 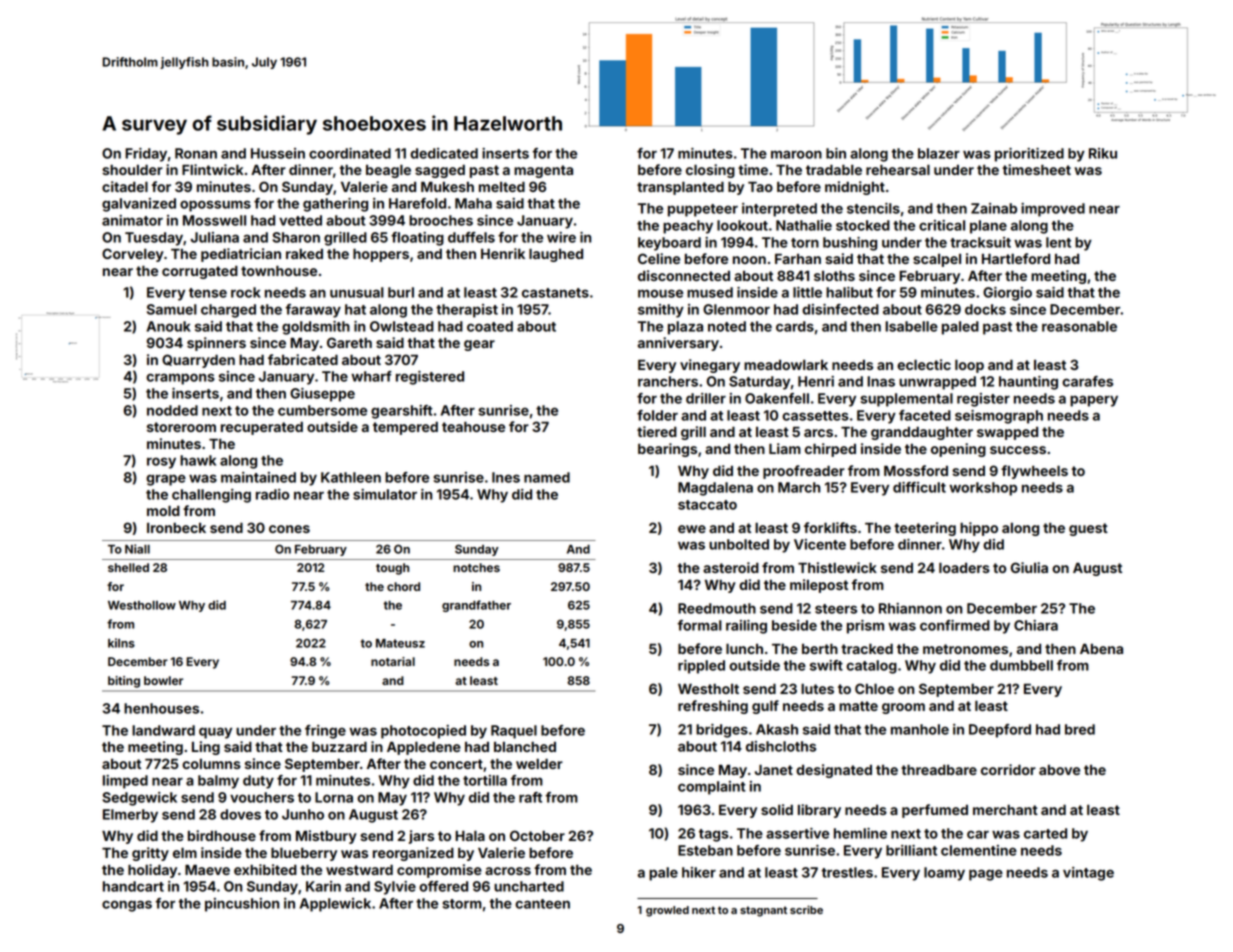 What do you see at coordinates (335, 905) in the image?
I see `Applewick` at bounding box center [335, 905].
